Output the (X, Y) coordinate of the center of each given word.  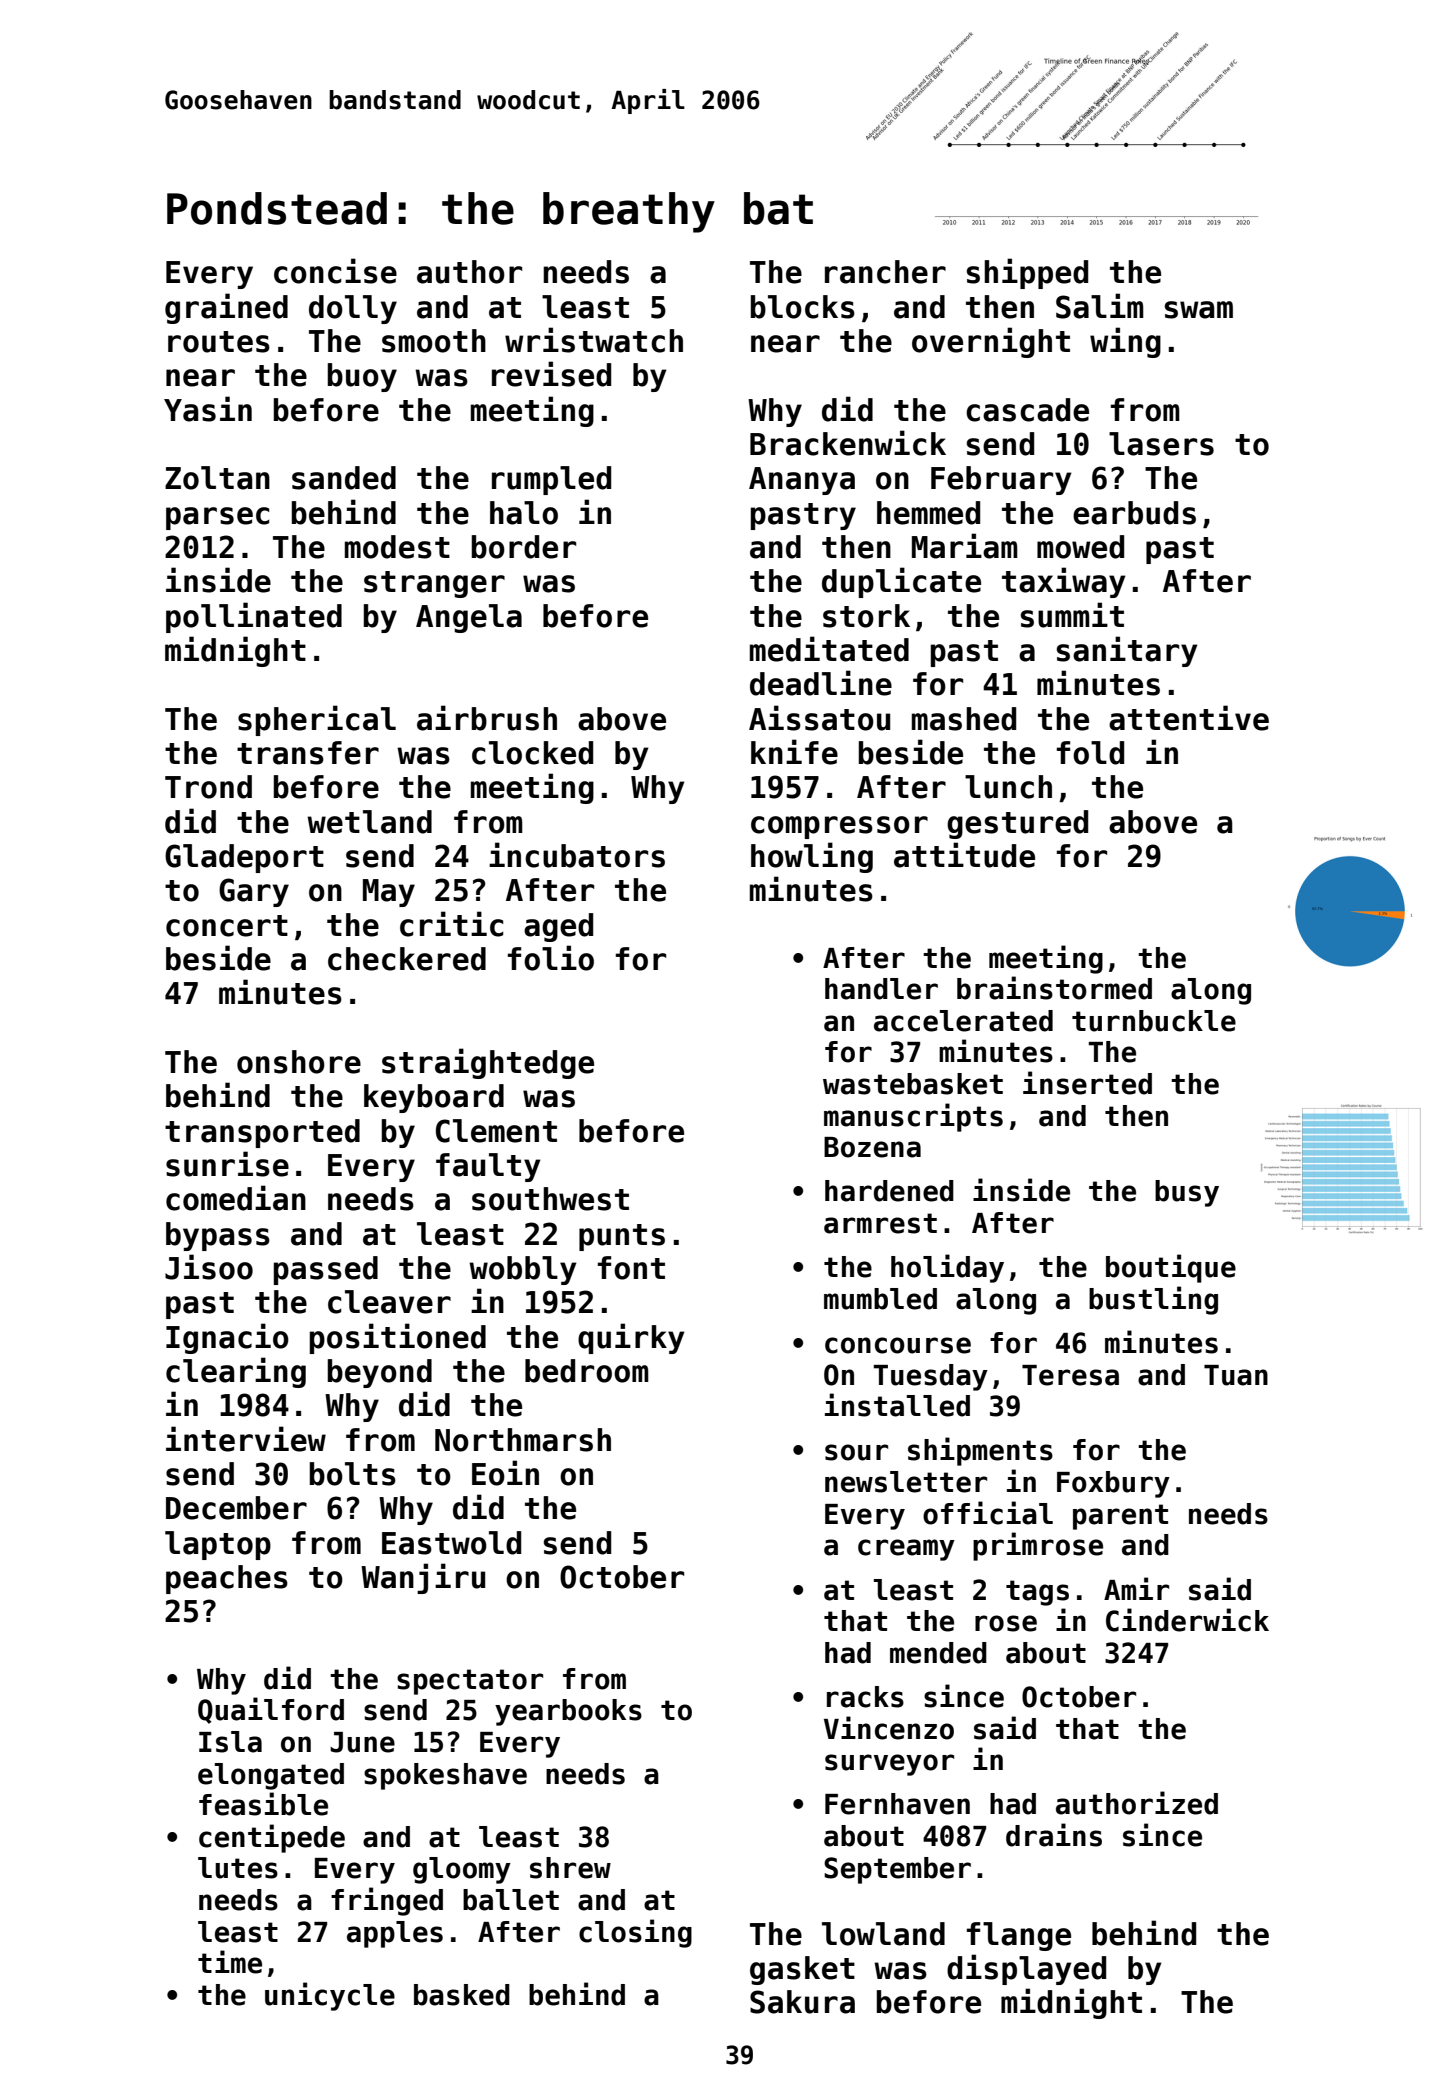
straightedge (488, 1063)
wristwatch (594, 340)
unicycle (330, 1996)
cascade (1027, 410)
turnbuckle (1154, 1021)
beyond (380, 1373)
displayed (1026, 1969)
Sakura (802, 2002)
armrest (880, 1223)
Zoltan (217, 478)
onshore (299, 1062)
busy (1187, 1193)
